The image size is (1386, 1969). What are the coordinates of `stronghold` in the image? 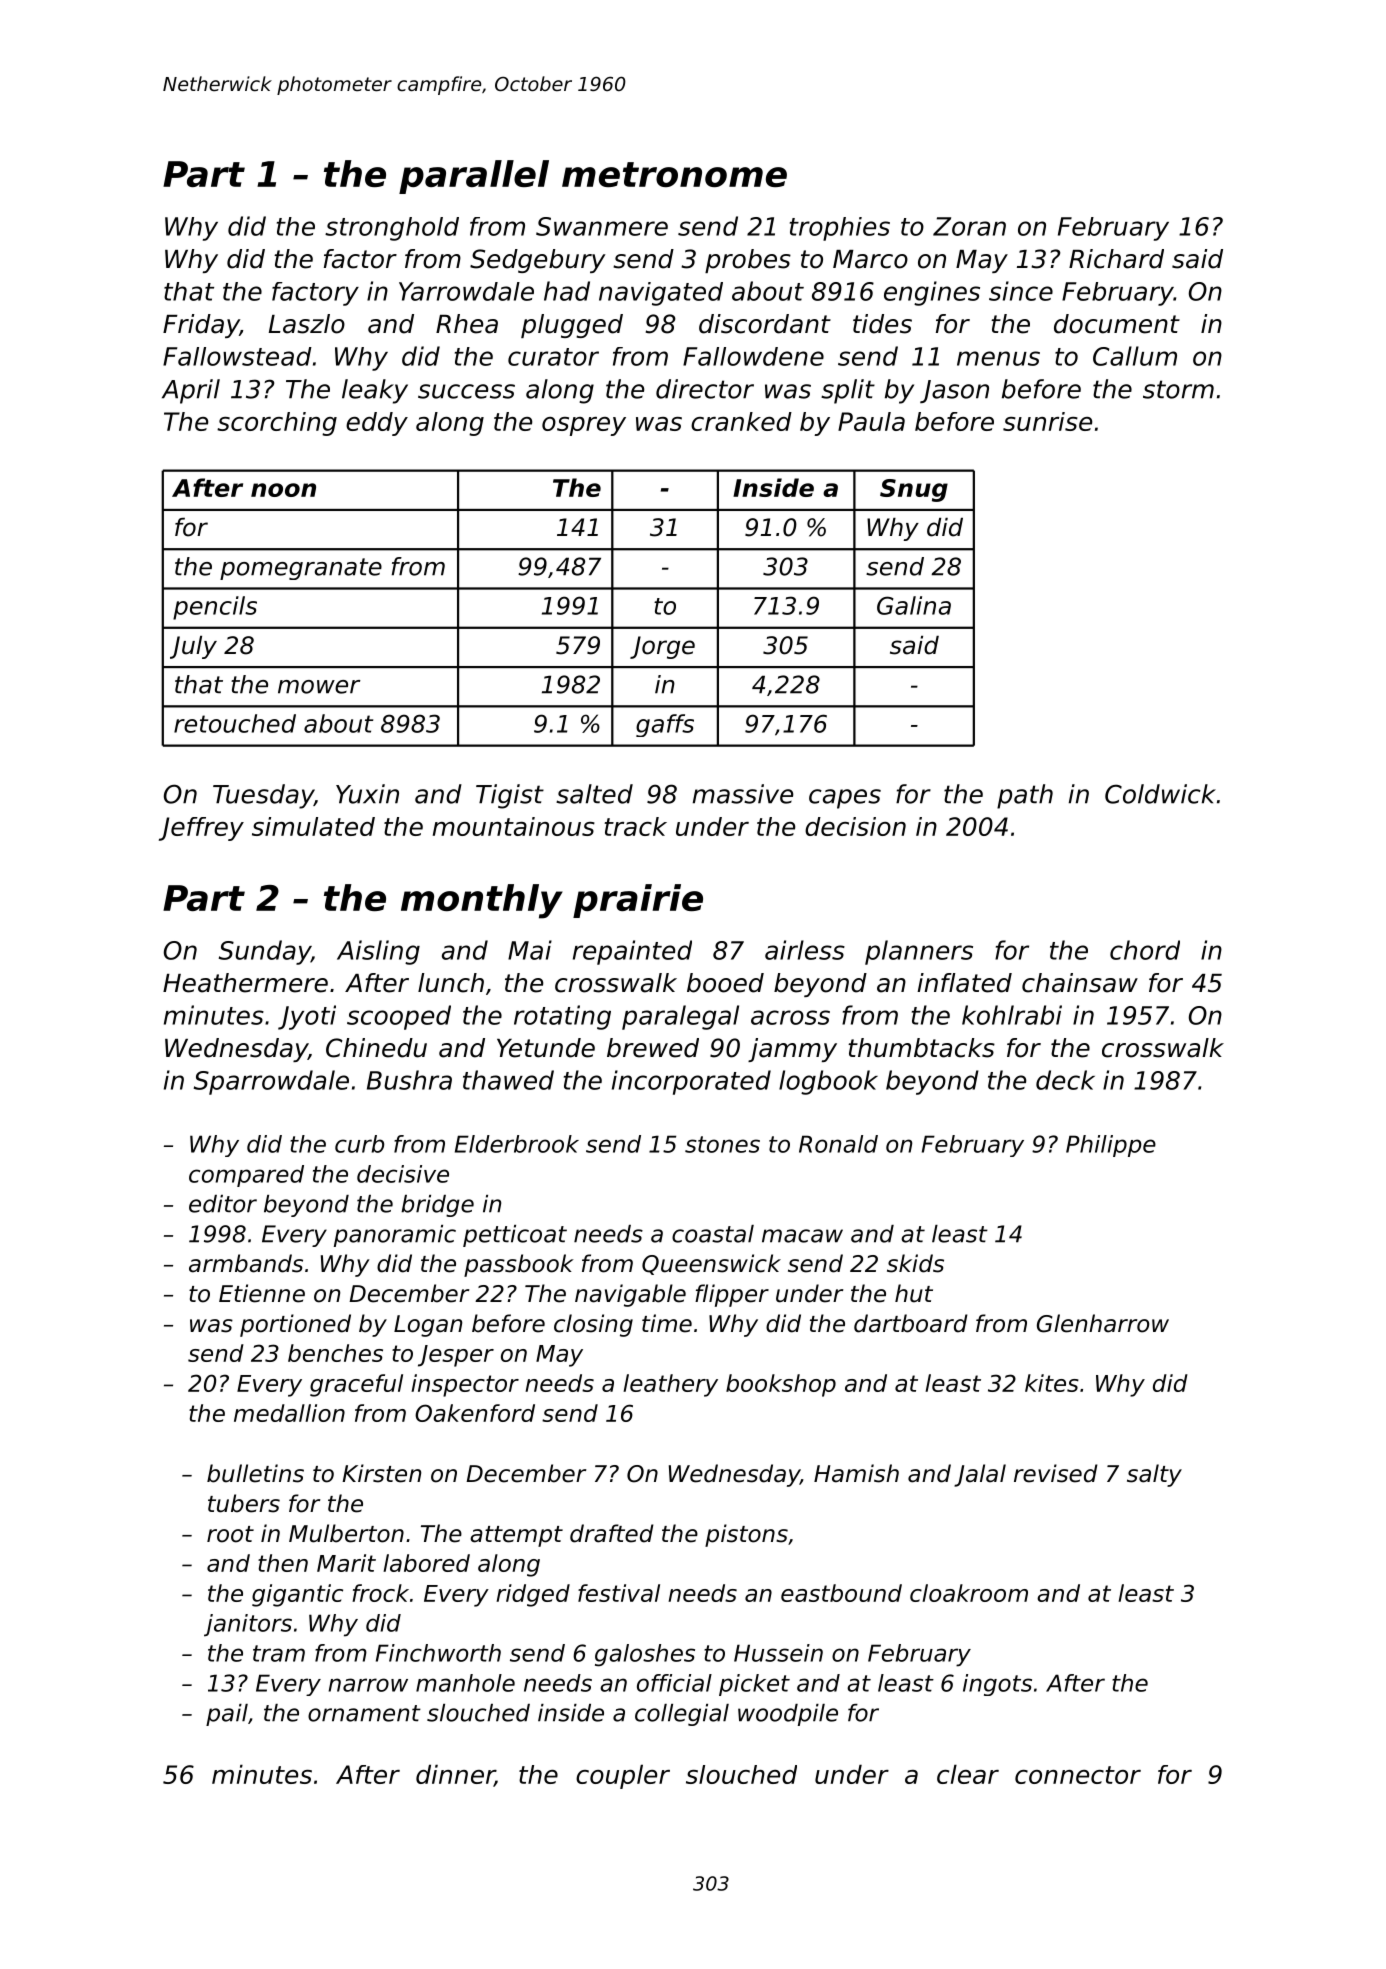 It's located at (392, 229).
